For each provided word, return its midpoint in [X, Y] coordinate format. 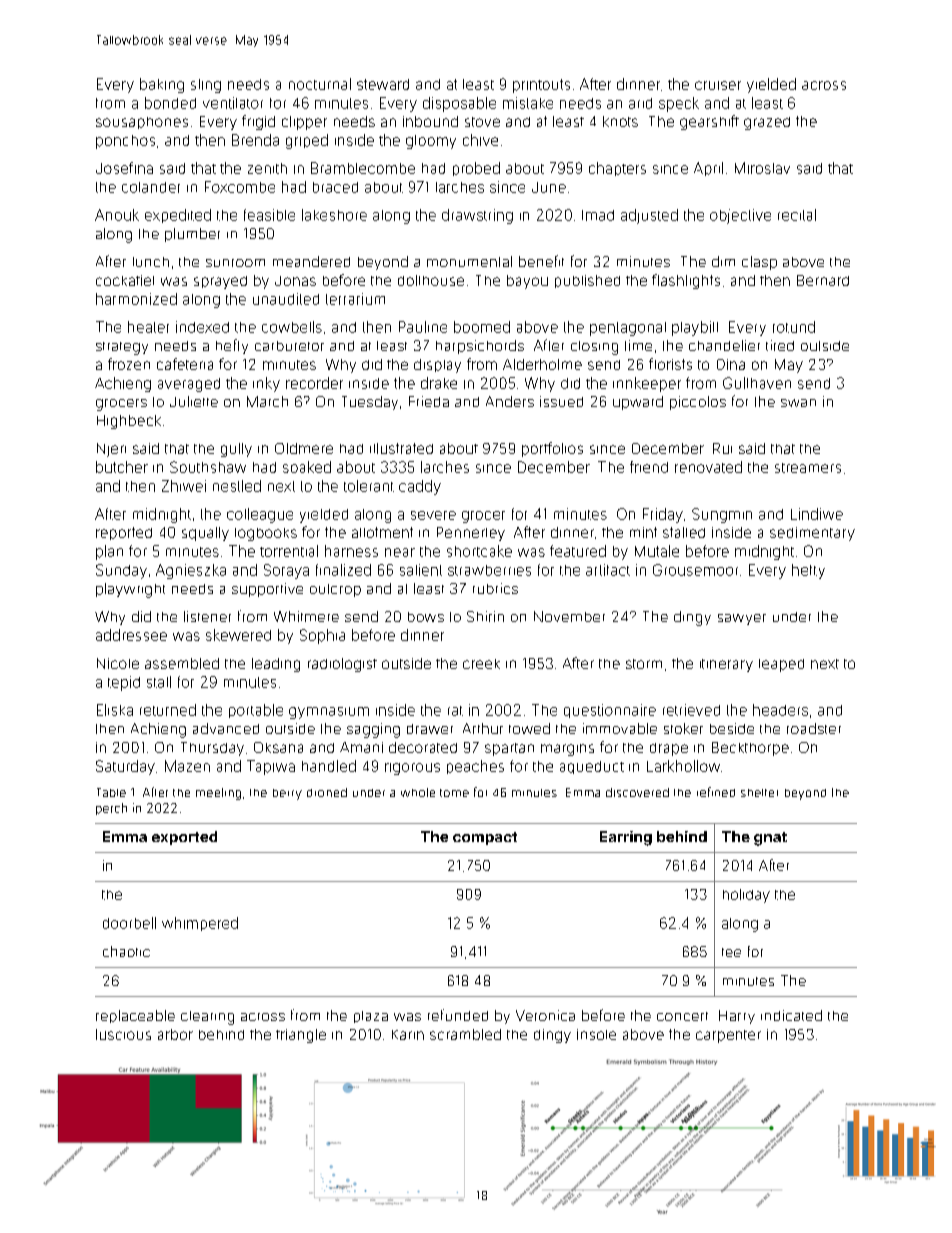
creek [481, 664]
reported [124, 533]
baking [162, 85]
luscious [123, 1034]
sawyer [742, 619]
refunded [458, 1015]
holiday [746, 896]
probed [476, 169]
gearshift [709, 122]
